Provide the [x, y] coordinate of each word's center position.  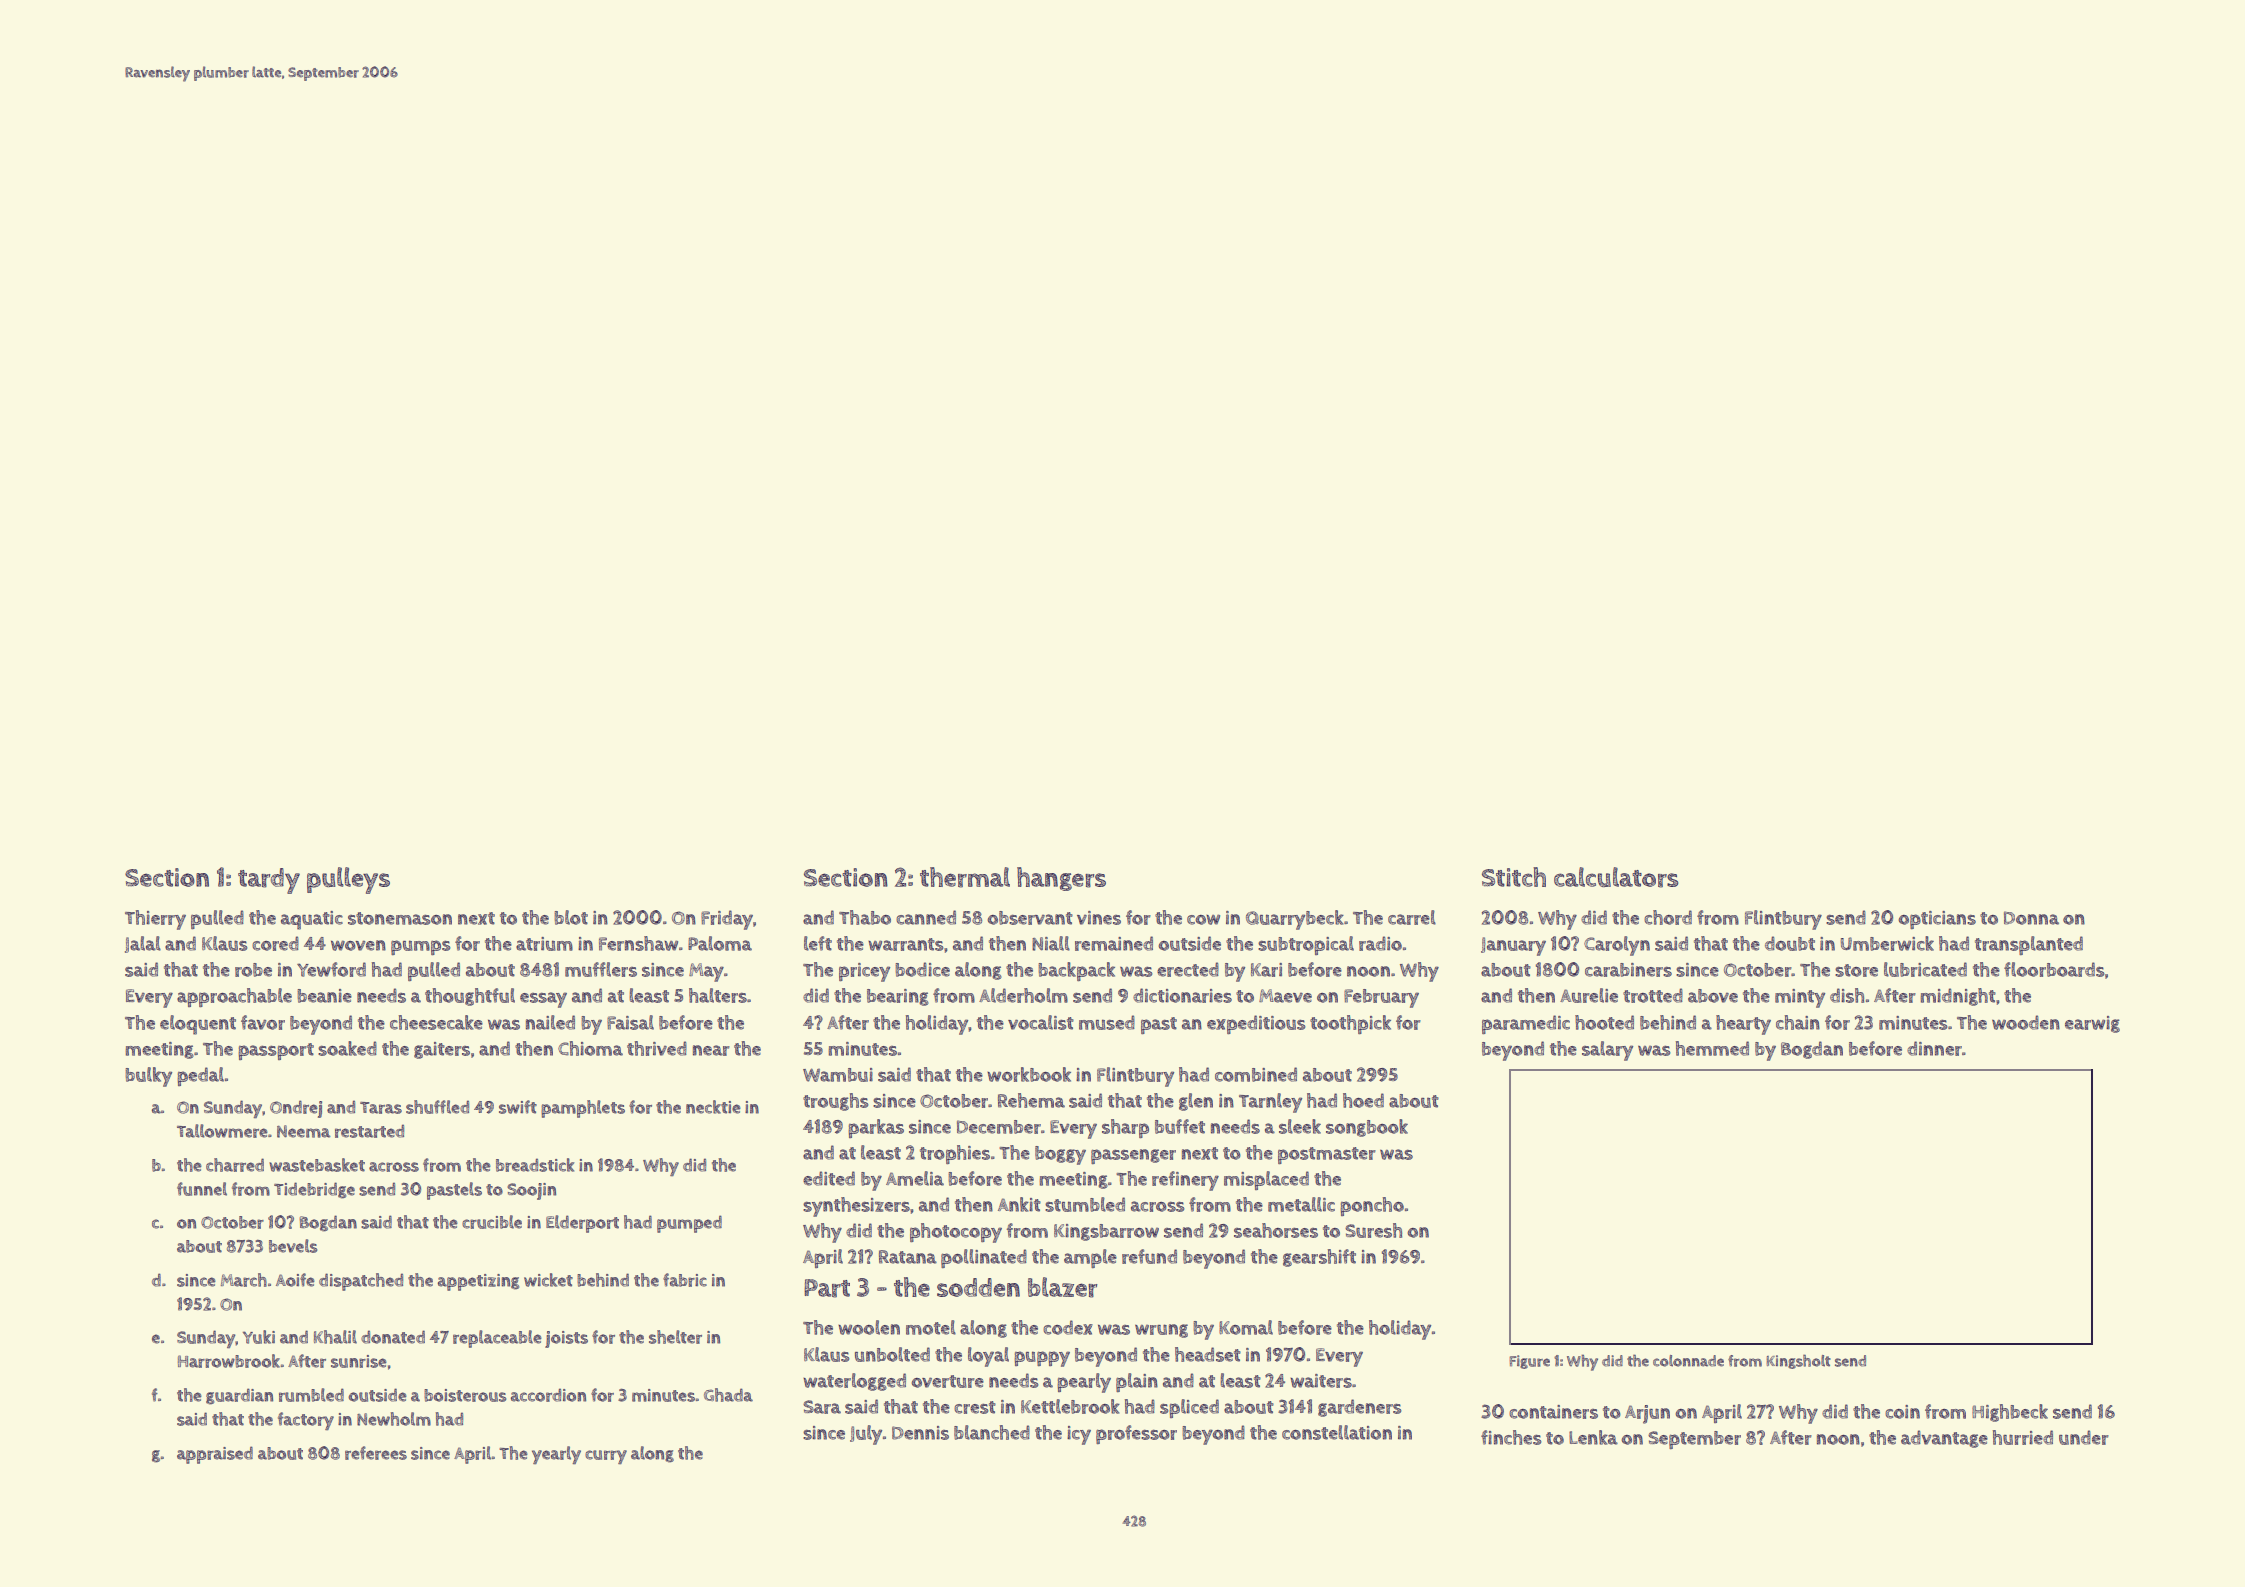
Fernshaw [638, 943]
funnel [202, 1189]
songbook [1367, 1128]
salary [1607, 1051]
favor [263, 1022]
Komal [1246, 1327]
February [1381, 998]
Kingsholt [1799, 1361]
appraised [215, 1455]
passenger [1133, 1156]
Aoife [295, 1280]
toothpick [1350, 1024]
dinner [1934, 1048]
